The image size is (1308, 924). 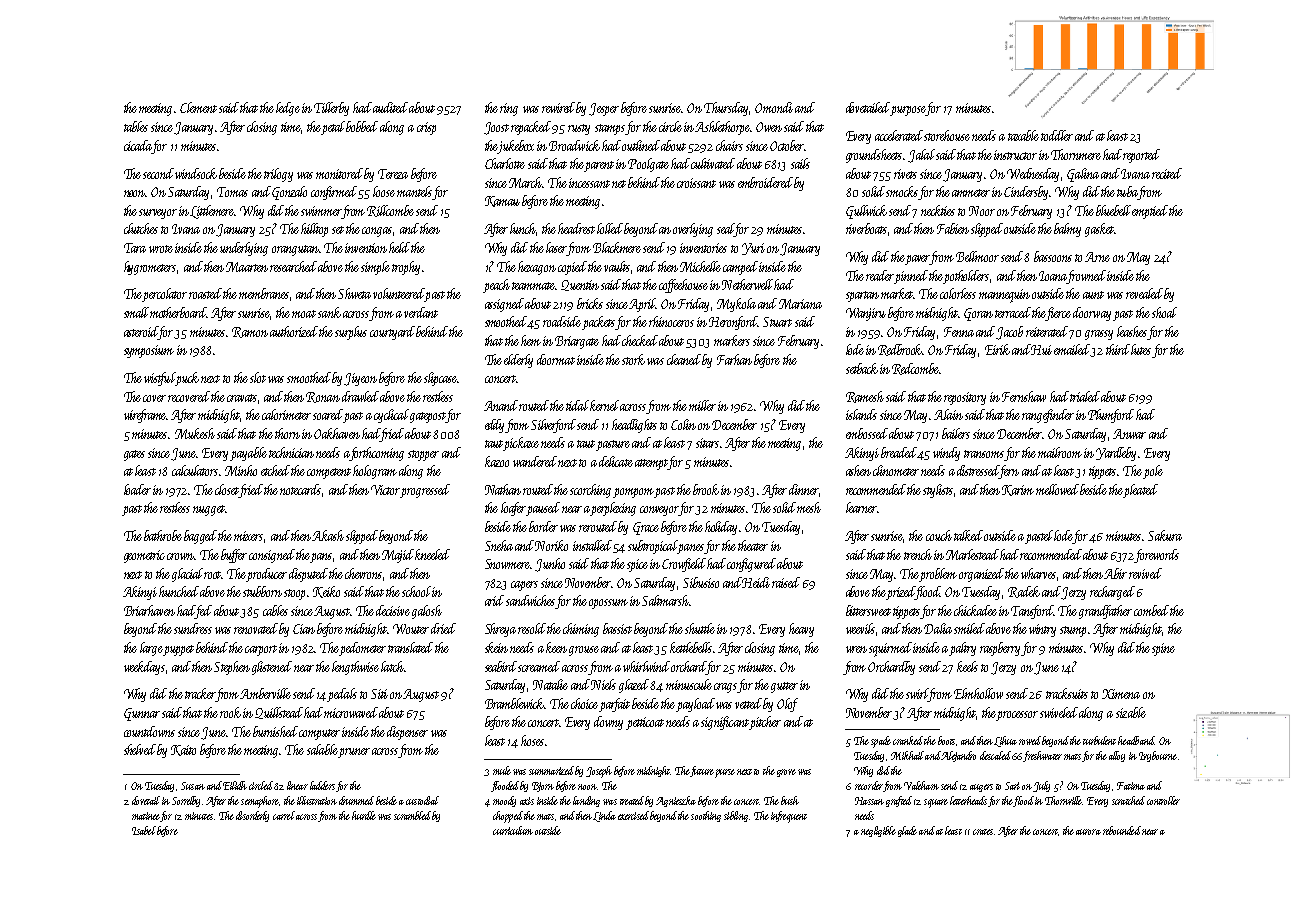 I want to click on clinometer, so click(x=896, y=470).
